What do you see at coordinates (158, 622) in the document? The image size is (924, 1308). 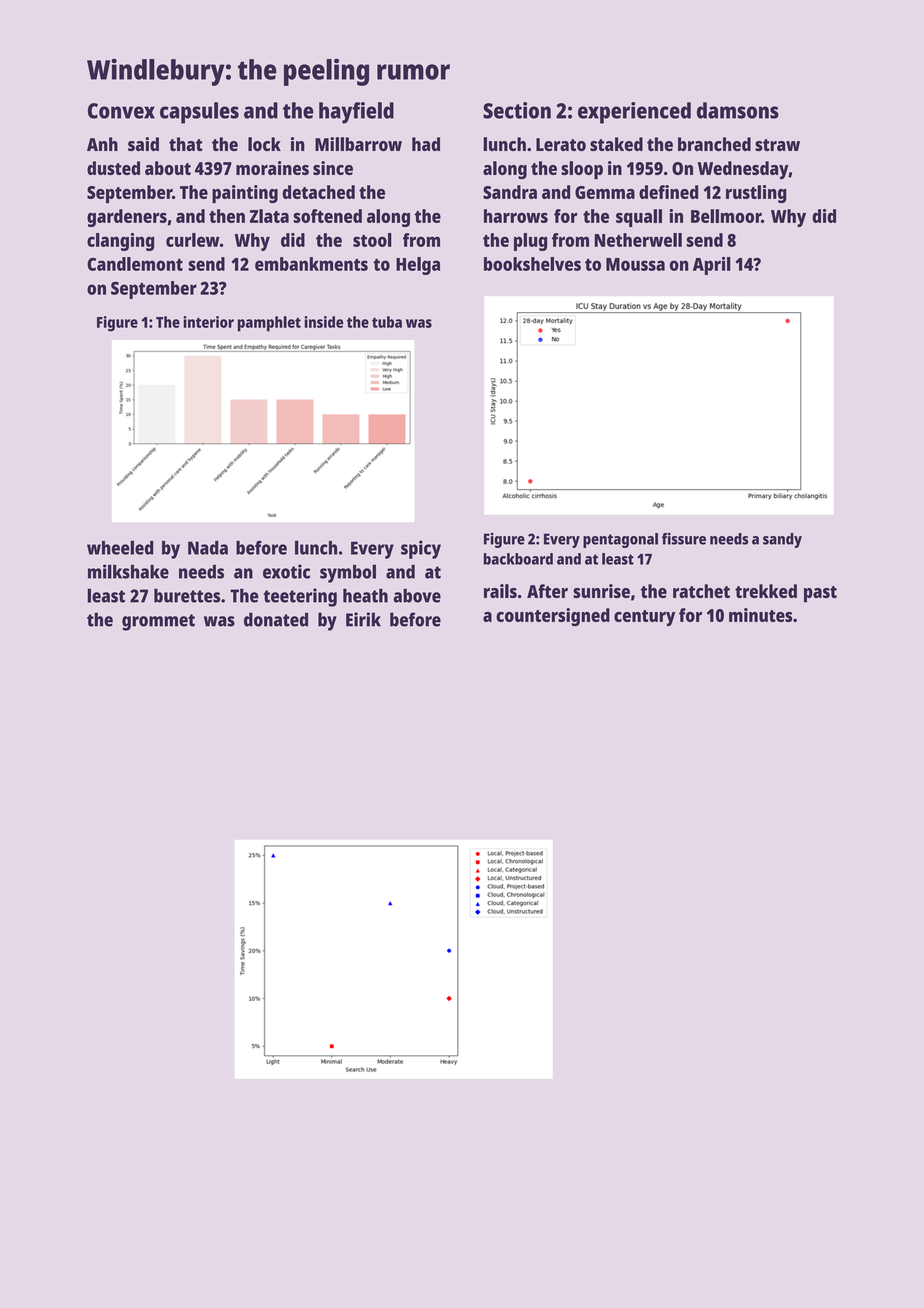 I see `grommet` at bounding box center [158, 622].
